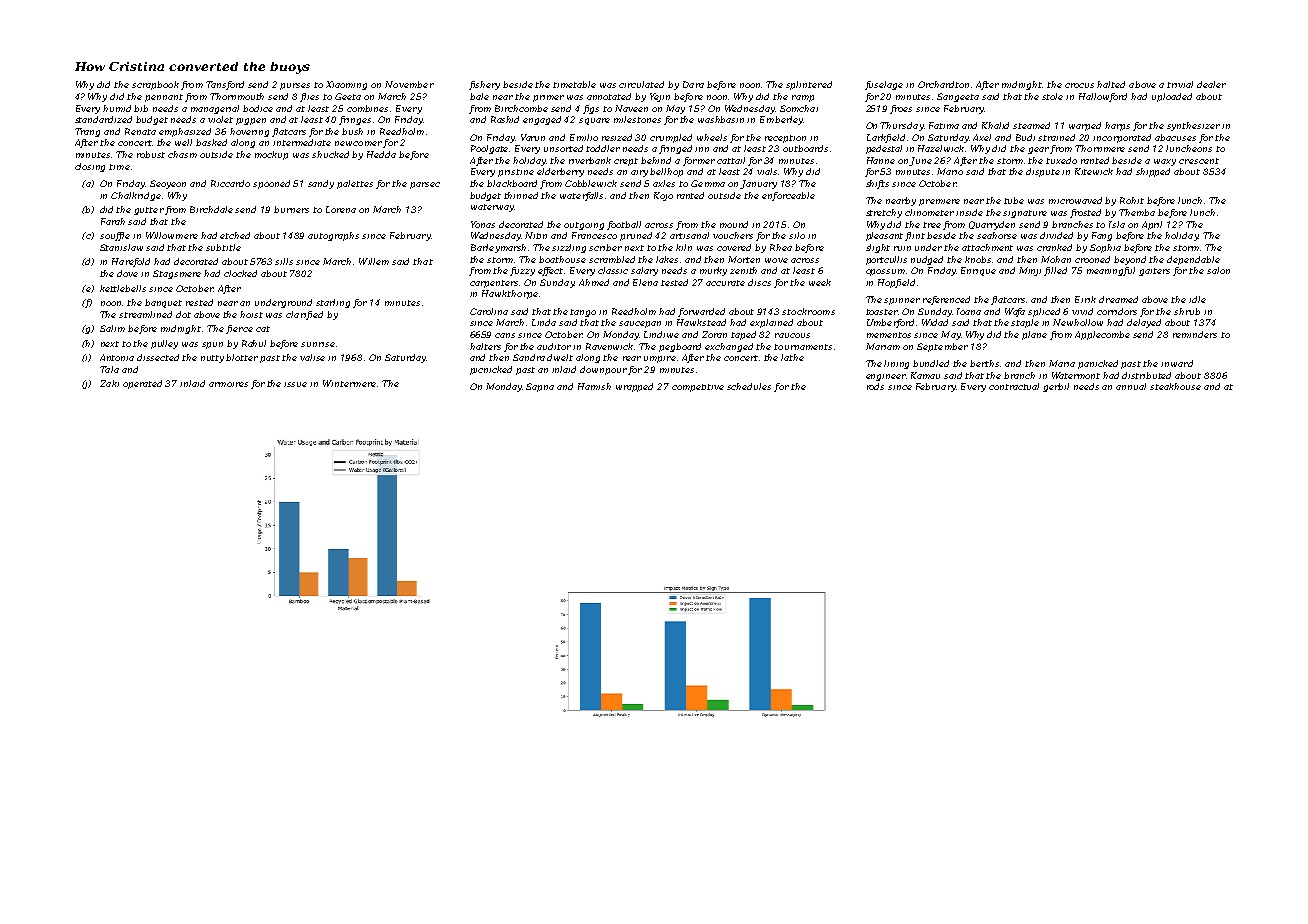 Image resolution: width=1308 pixels, height=924 pixels. I want to click on plane, so click(1034, 335).
